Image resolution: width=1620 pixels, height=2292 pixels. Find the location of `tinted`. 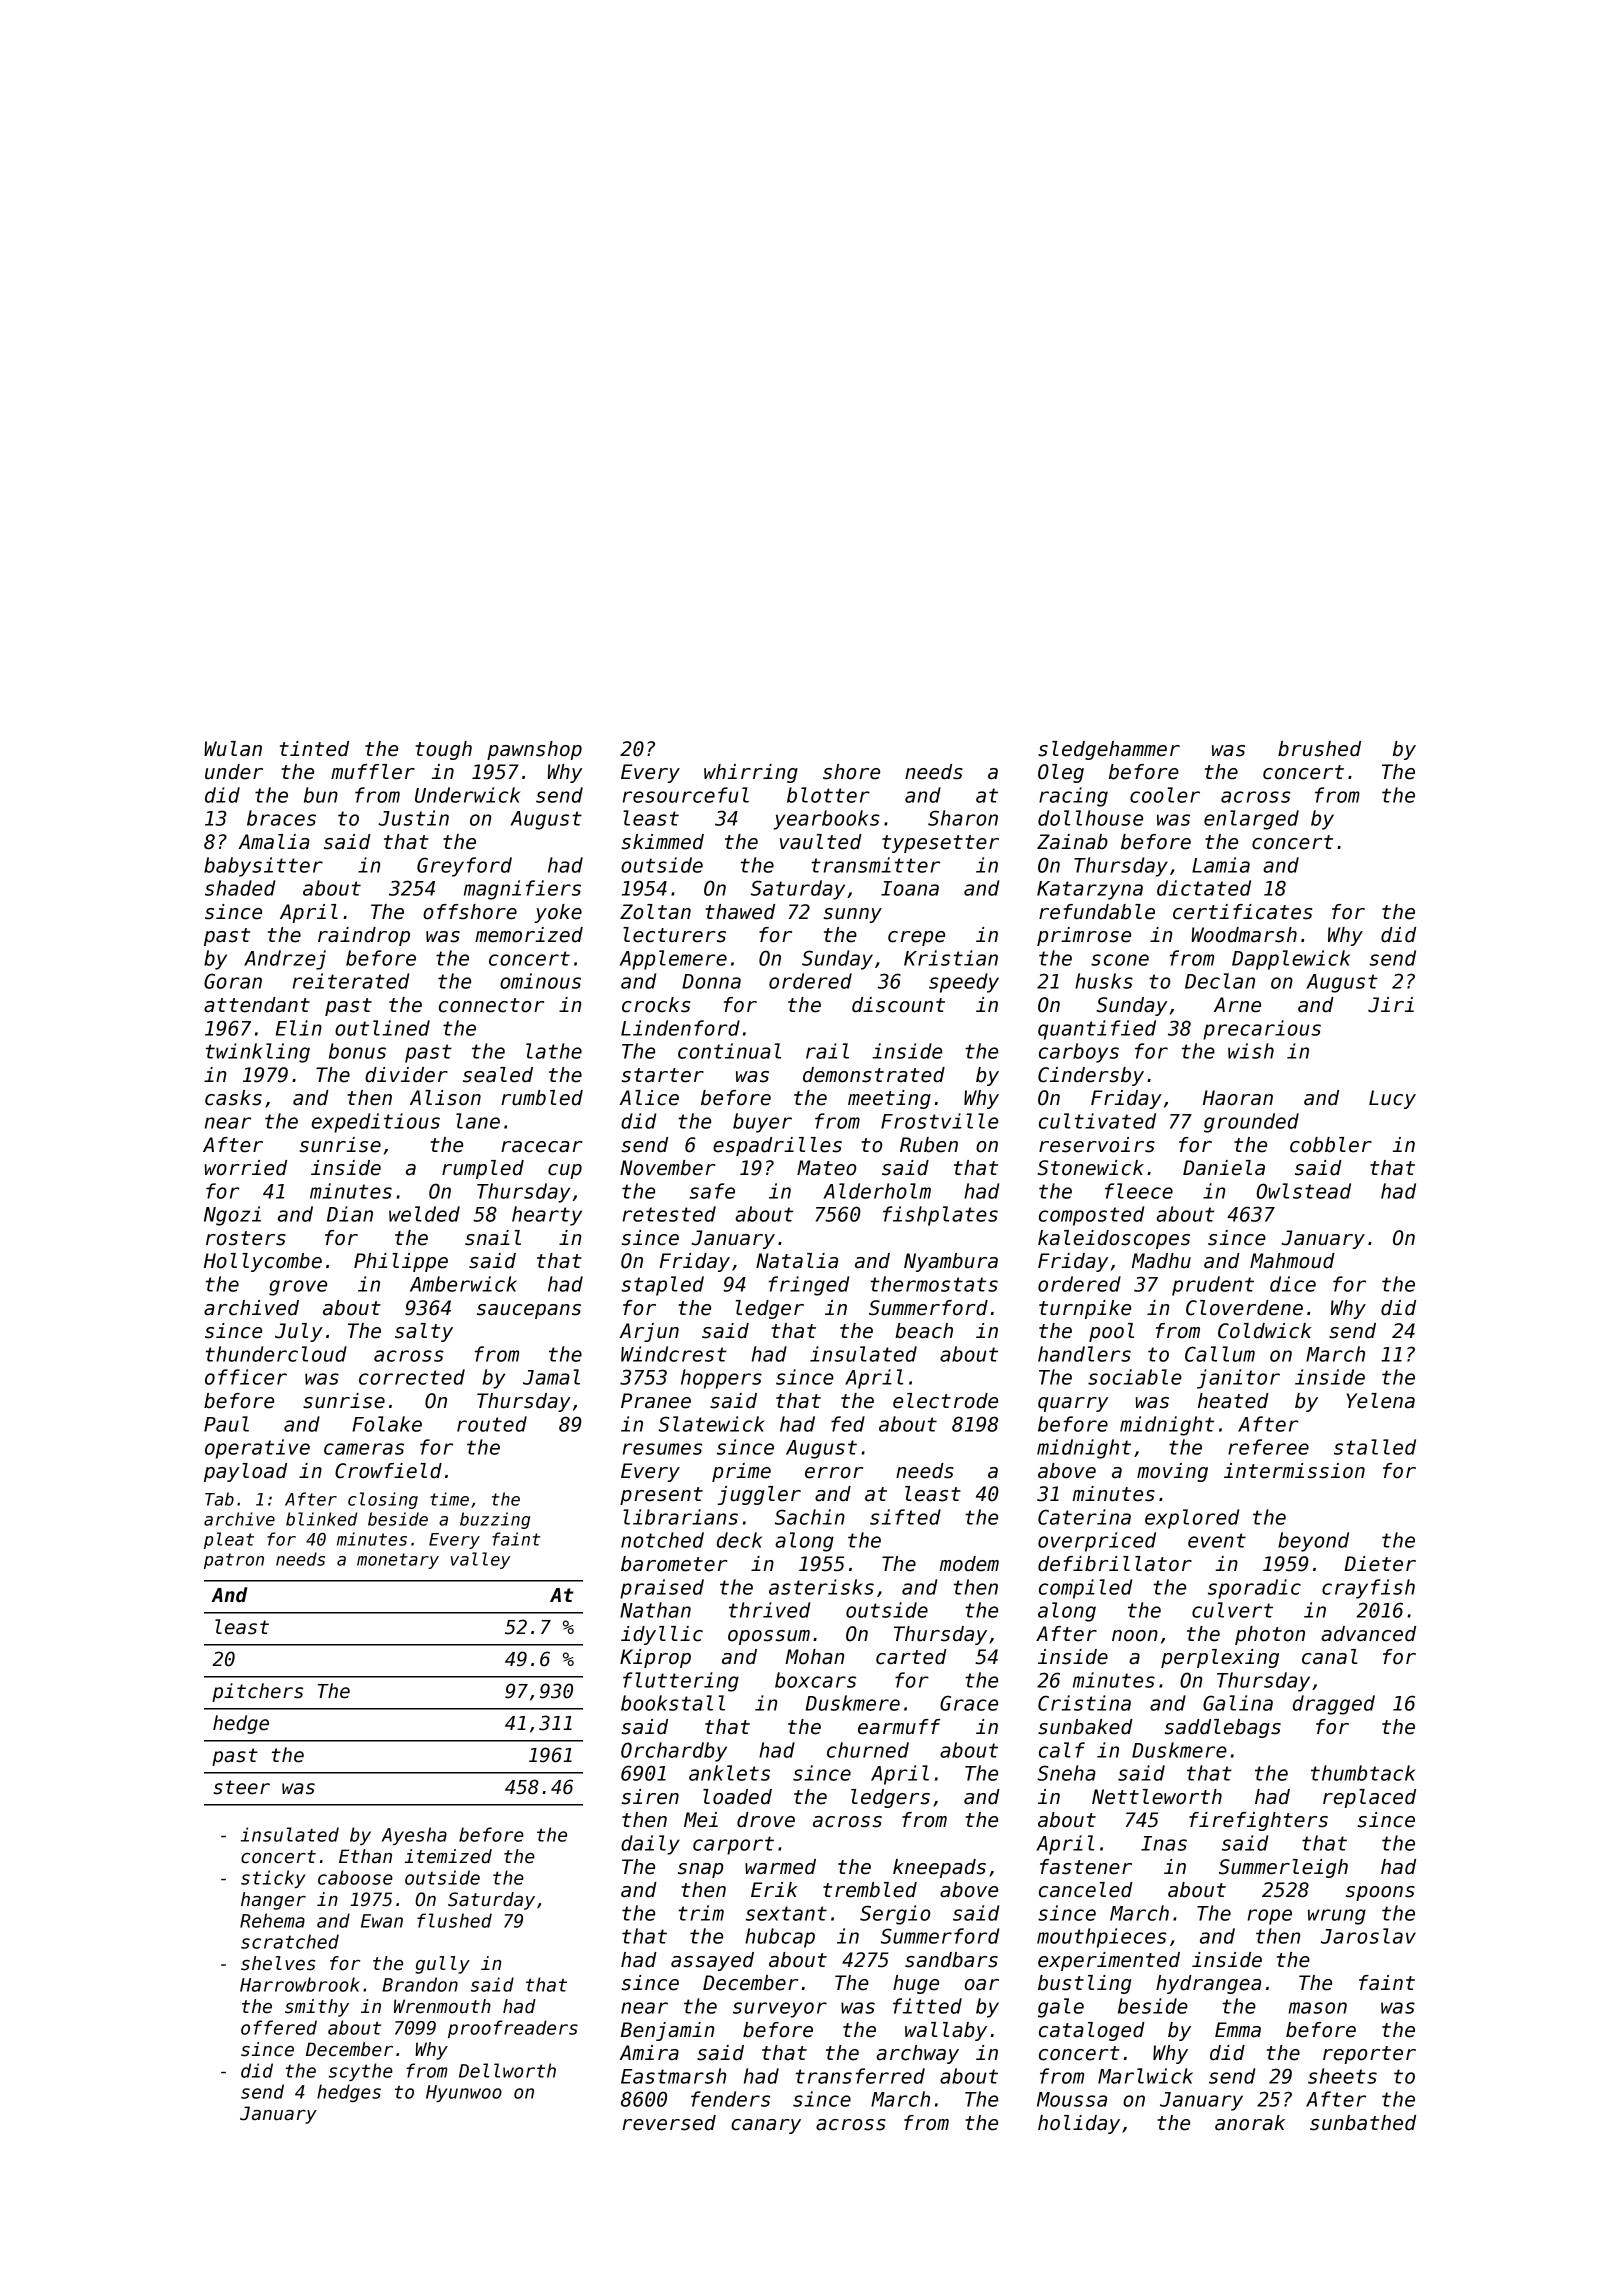

tinted is located at coordinates (314, 749).
